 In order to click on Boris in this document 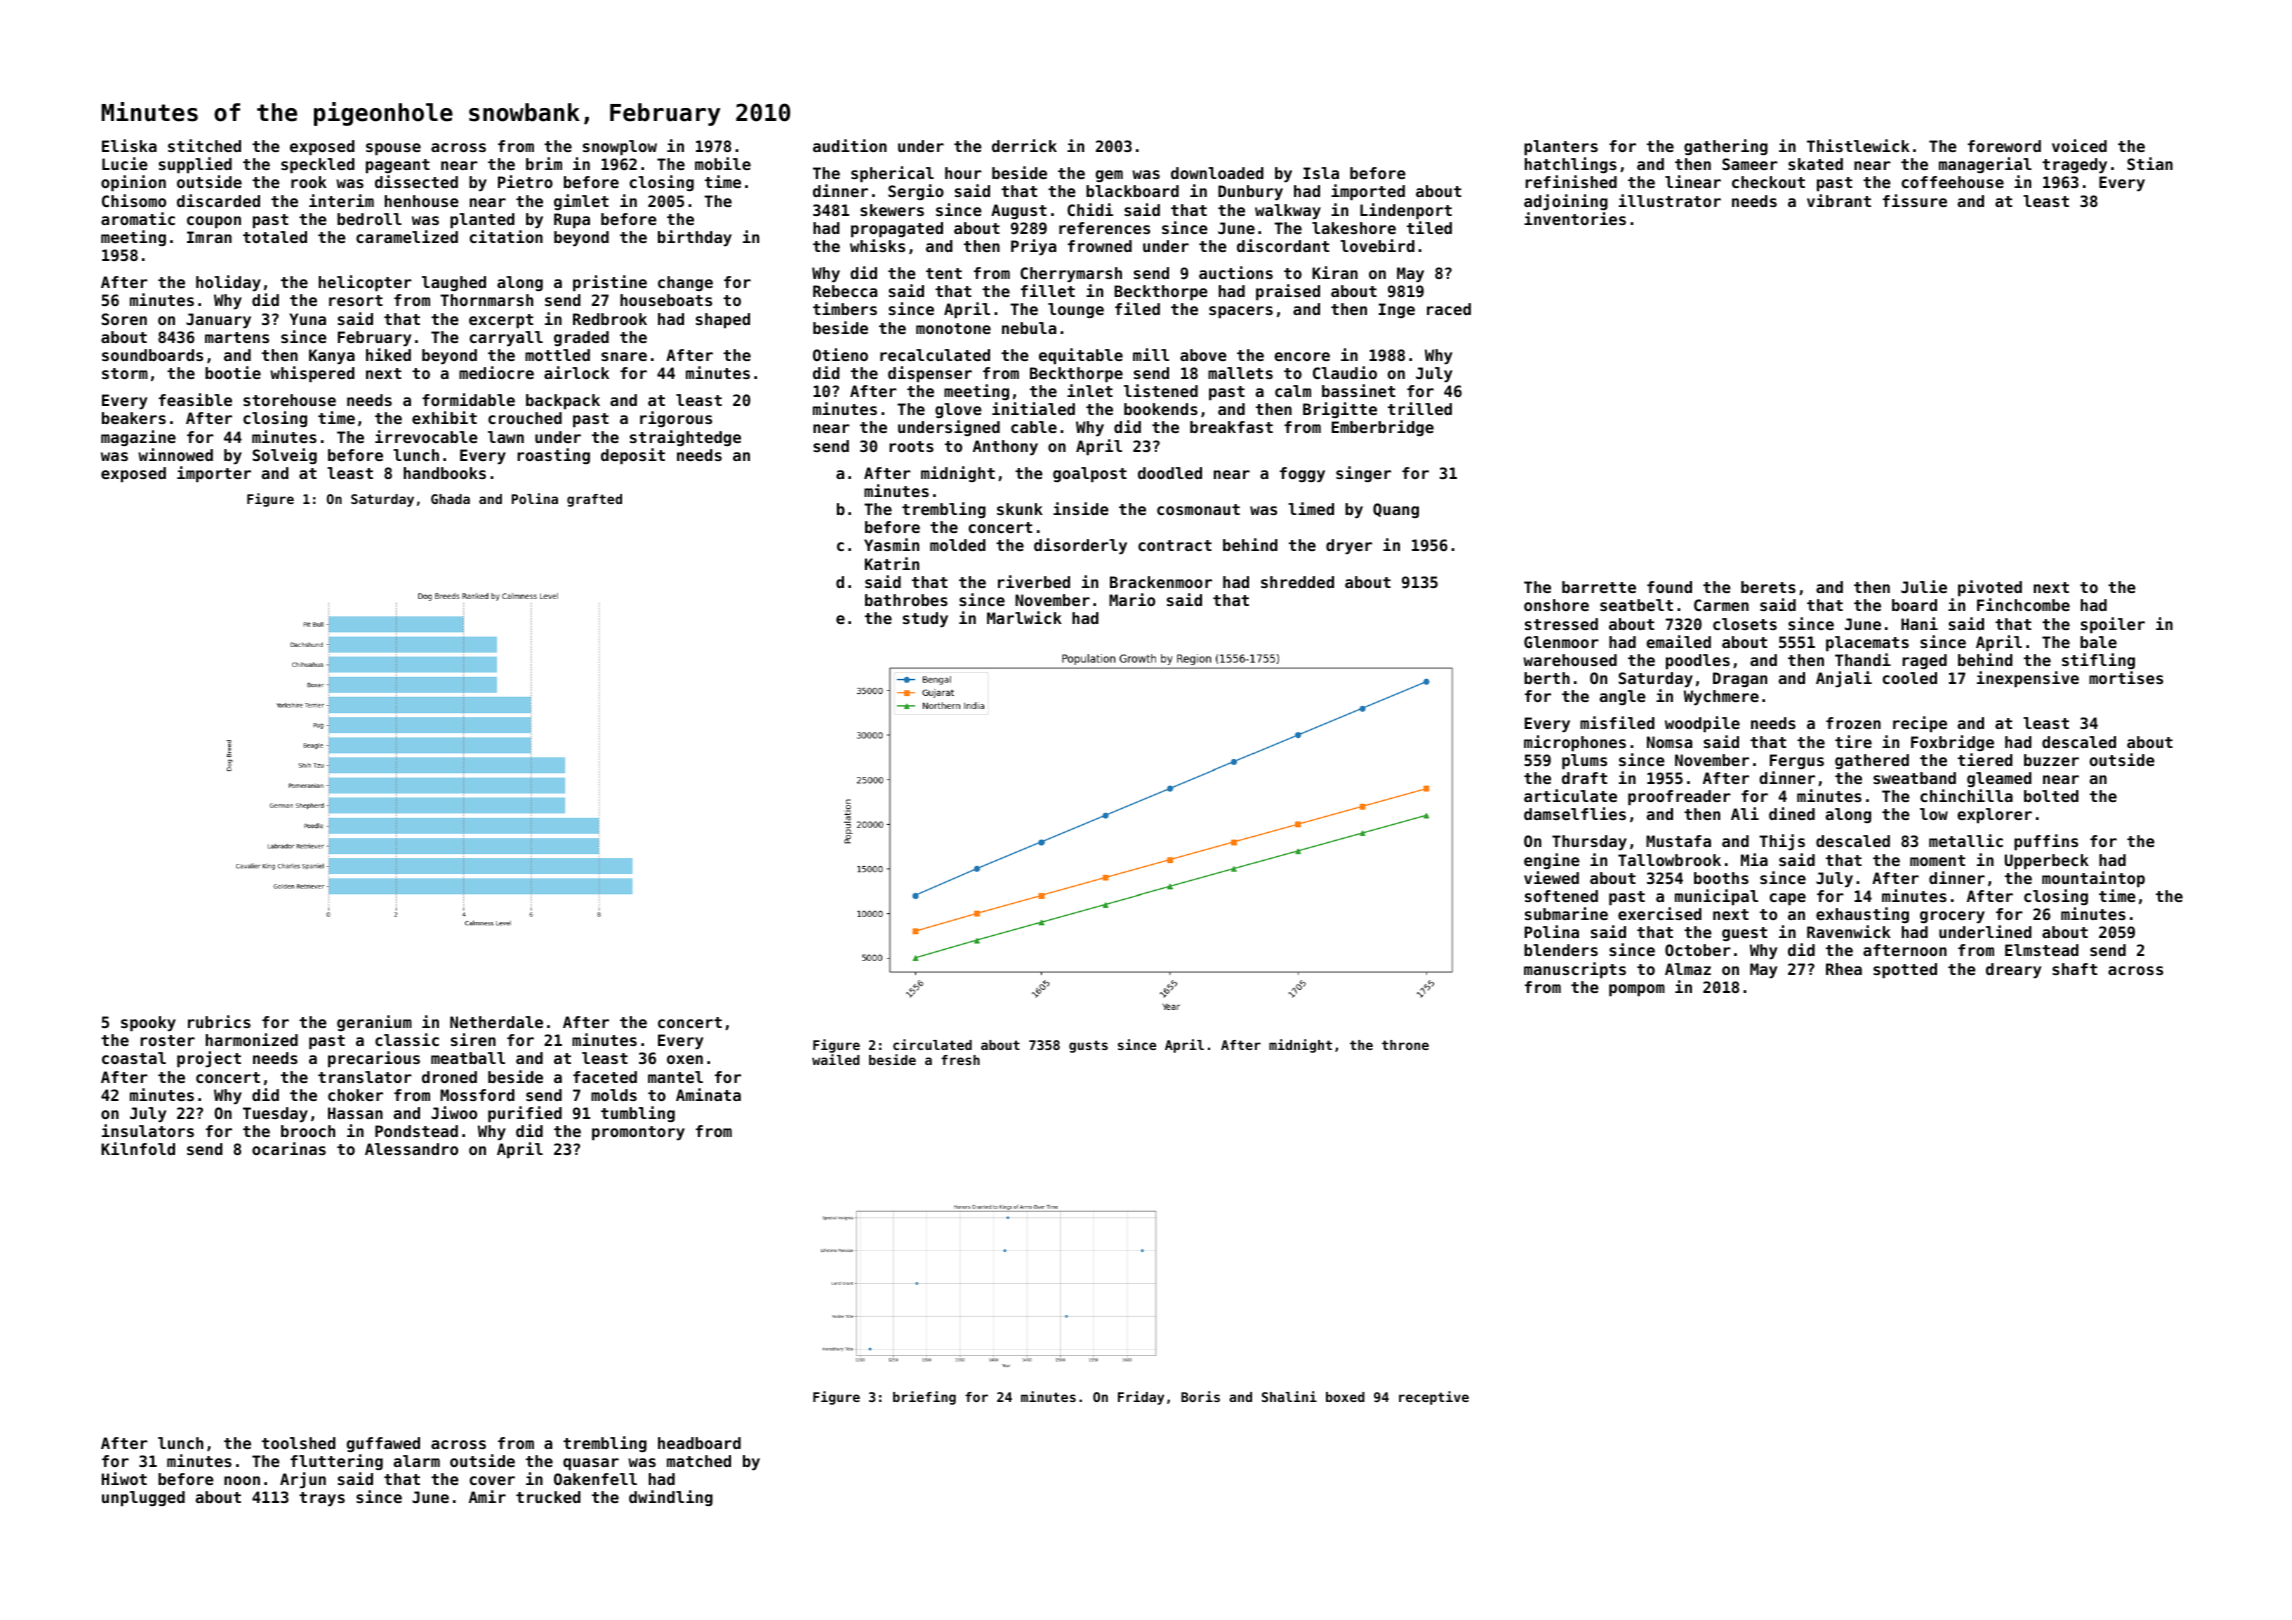, I will do `click(1200, 1396)`.
